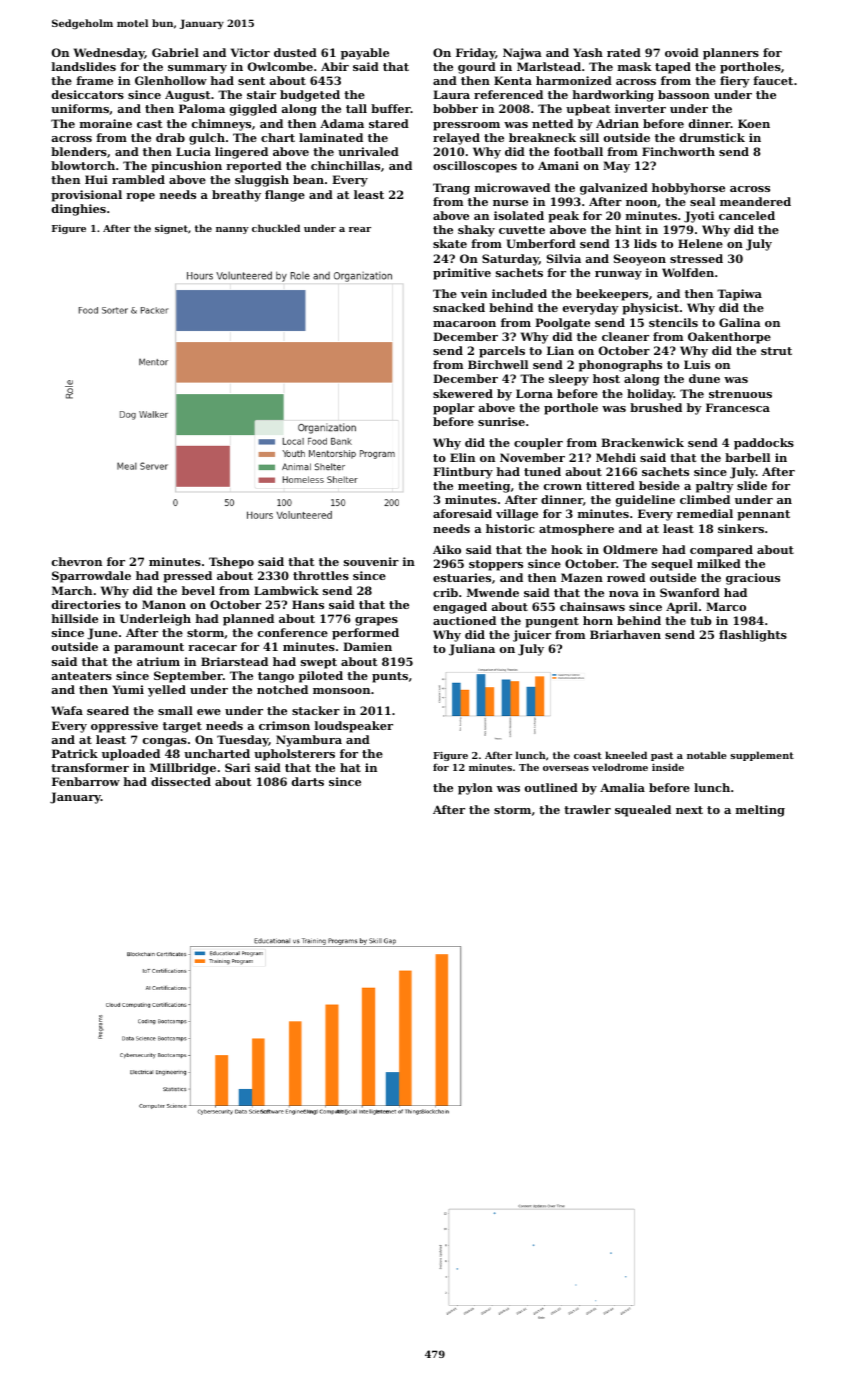  Describe the element at coordinates (739, 295) in the screenshot. I see `Tapiwa` at that location.
